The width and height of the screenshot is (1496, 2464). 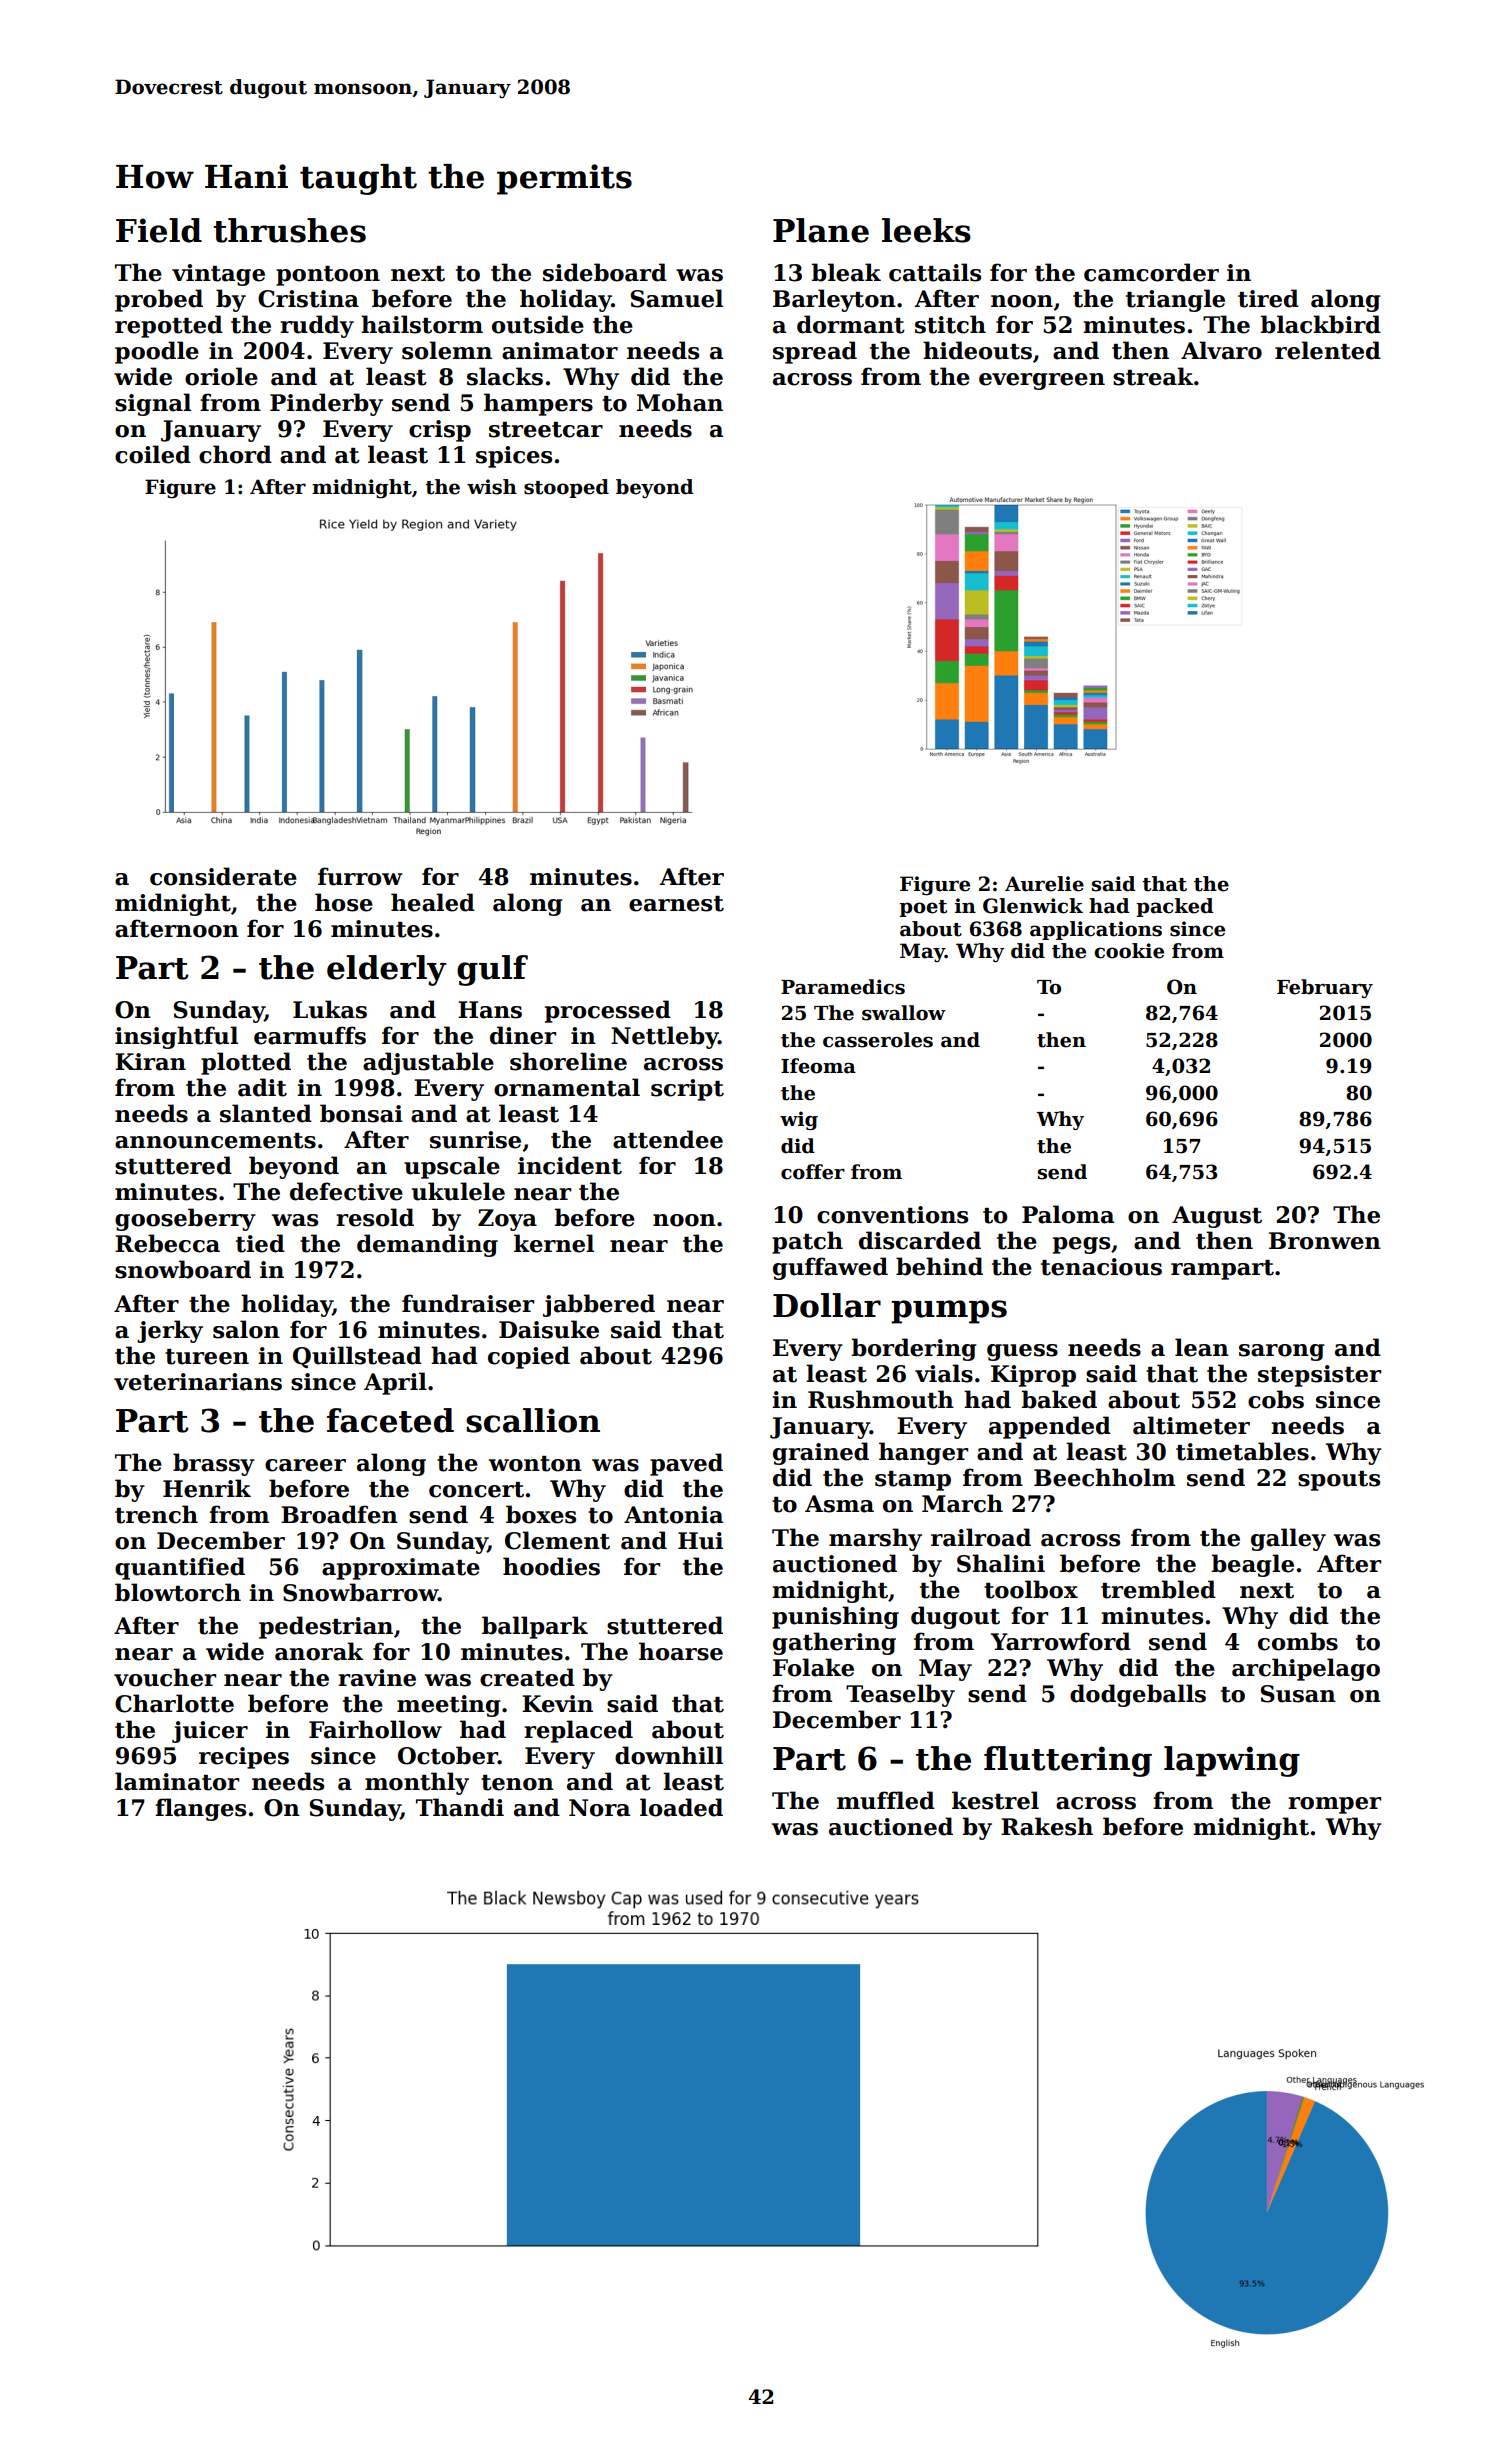 What do you see at coordinates (235, 454) in the screenshot?
I see `chord` at bounding box center [235, 454].
